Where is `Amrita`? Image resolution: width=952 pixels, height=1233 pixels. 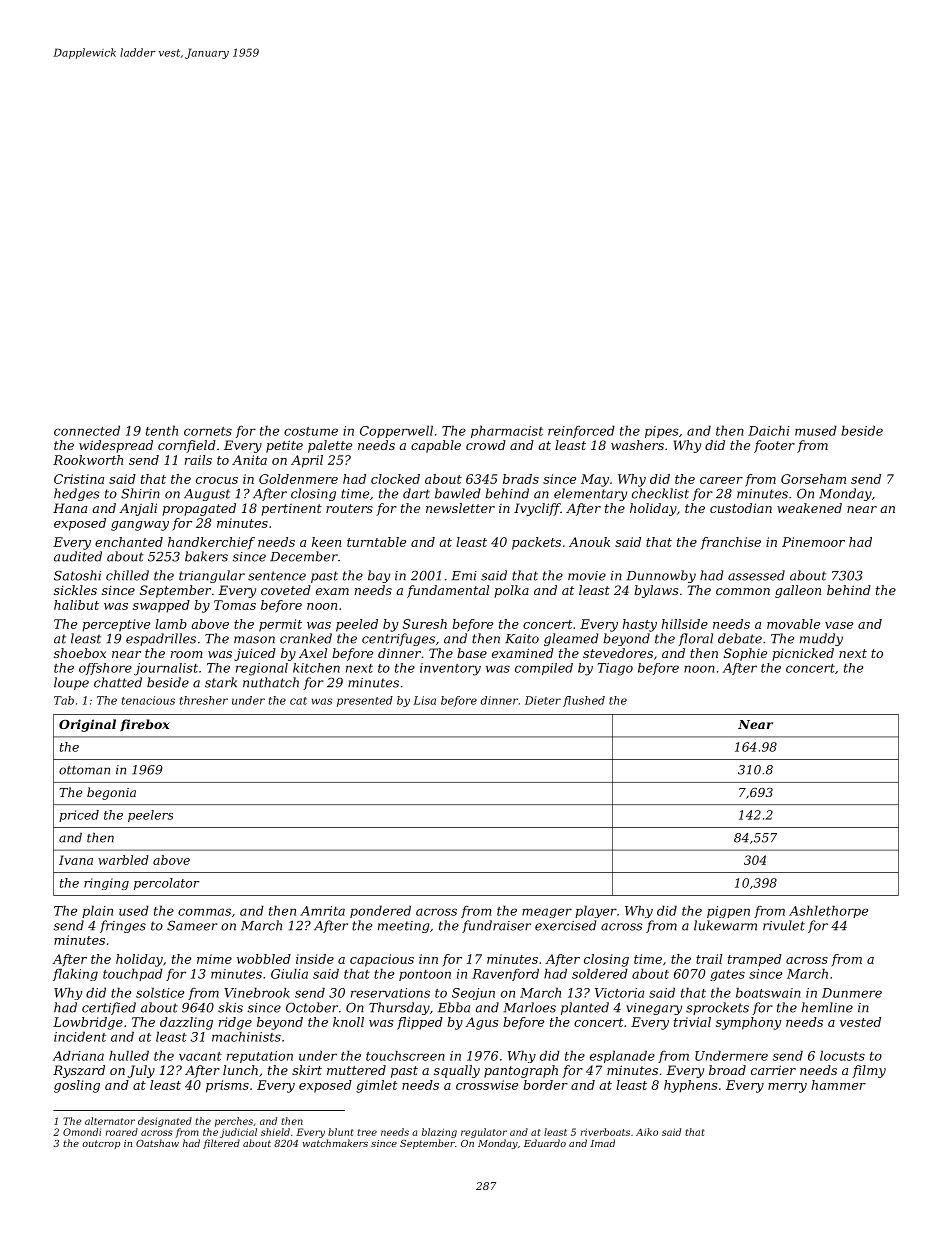
Amrita is located at coordinates (322, 911).
